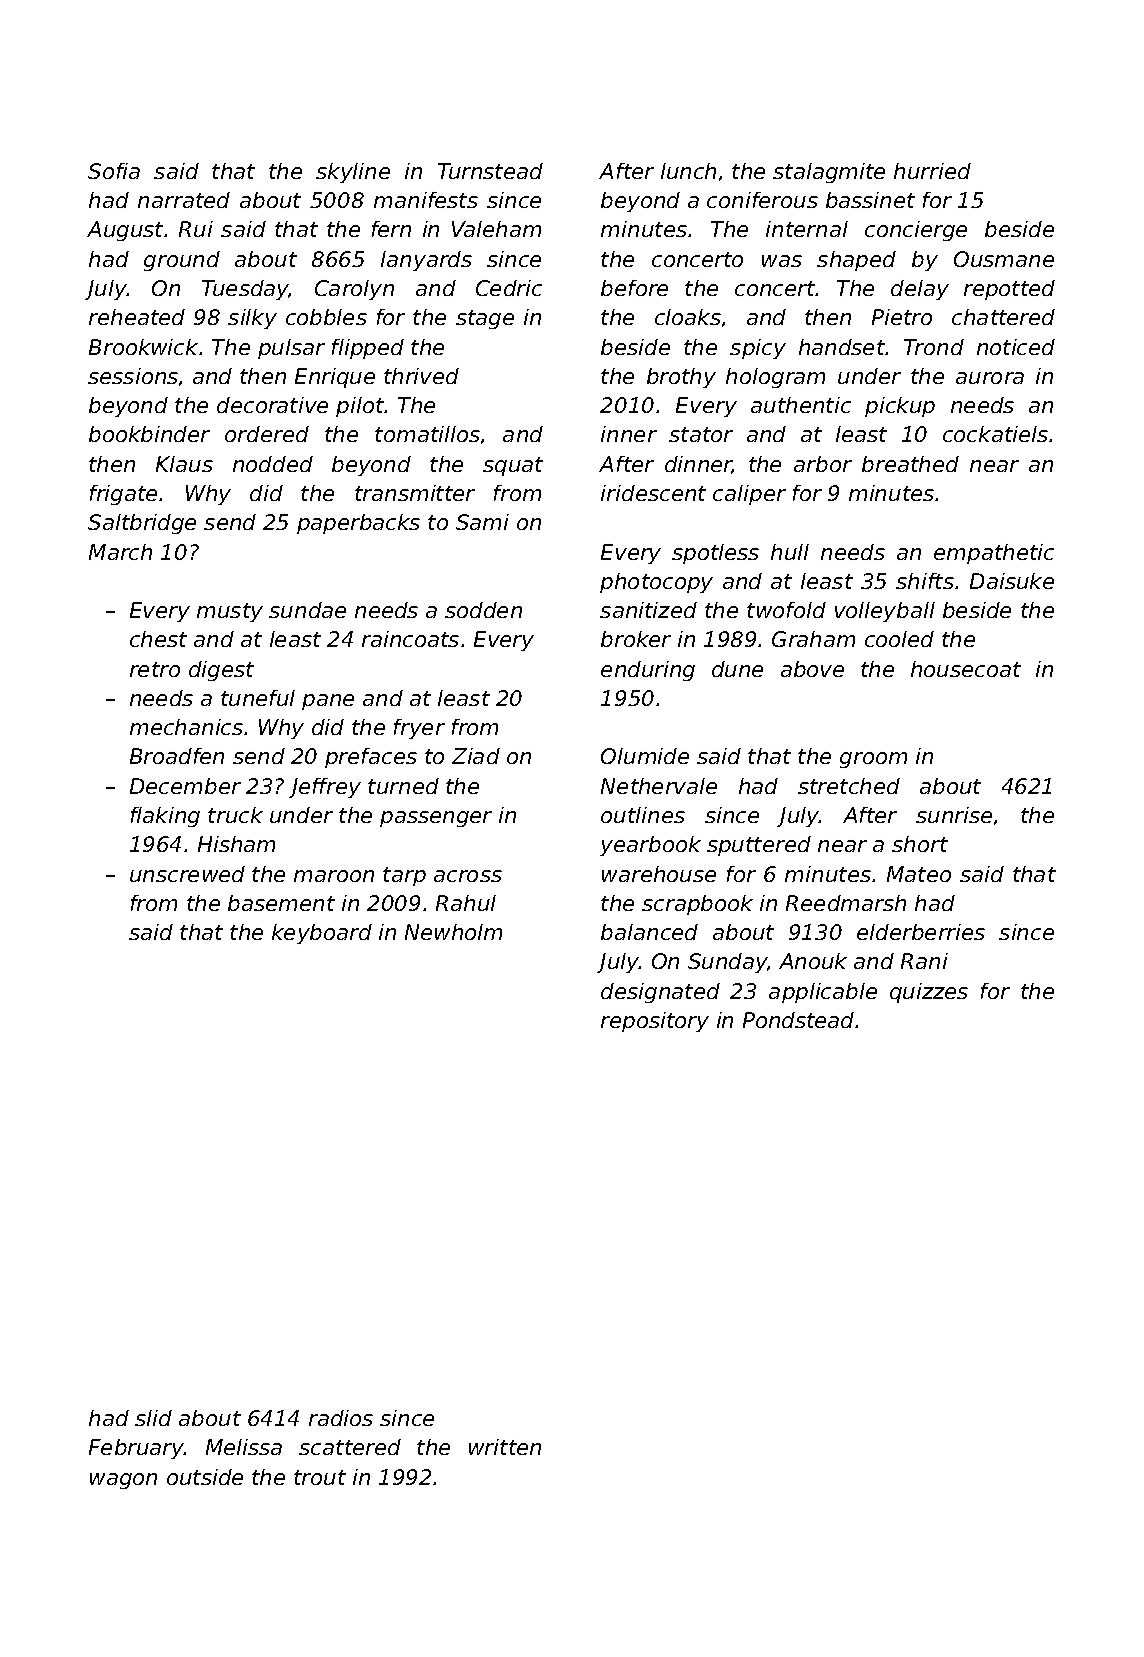  What do you see at coordinates (688, 171) in the screenshot?
I see `lunch` at bounding box center [688, 171].
